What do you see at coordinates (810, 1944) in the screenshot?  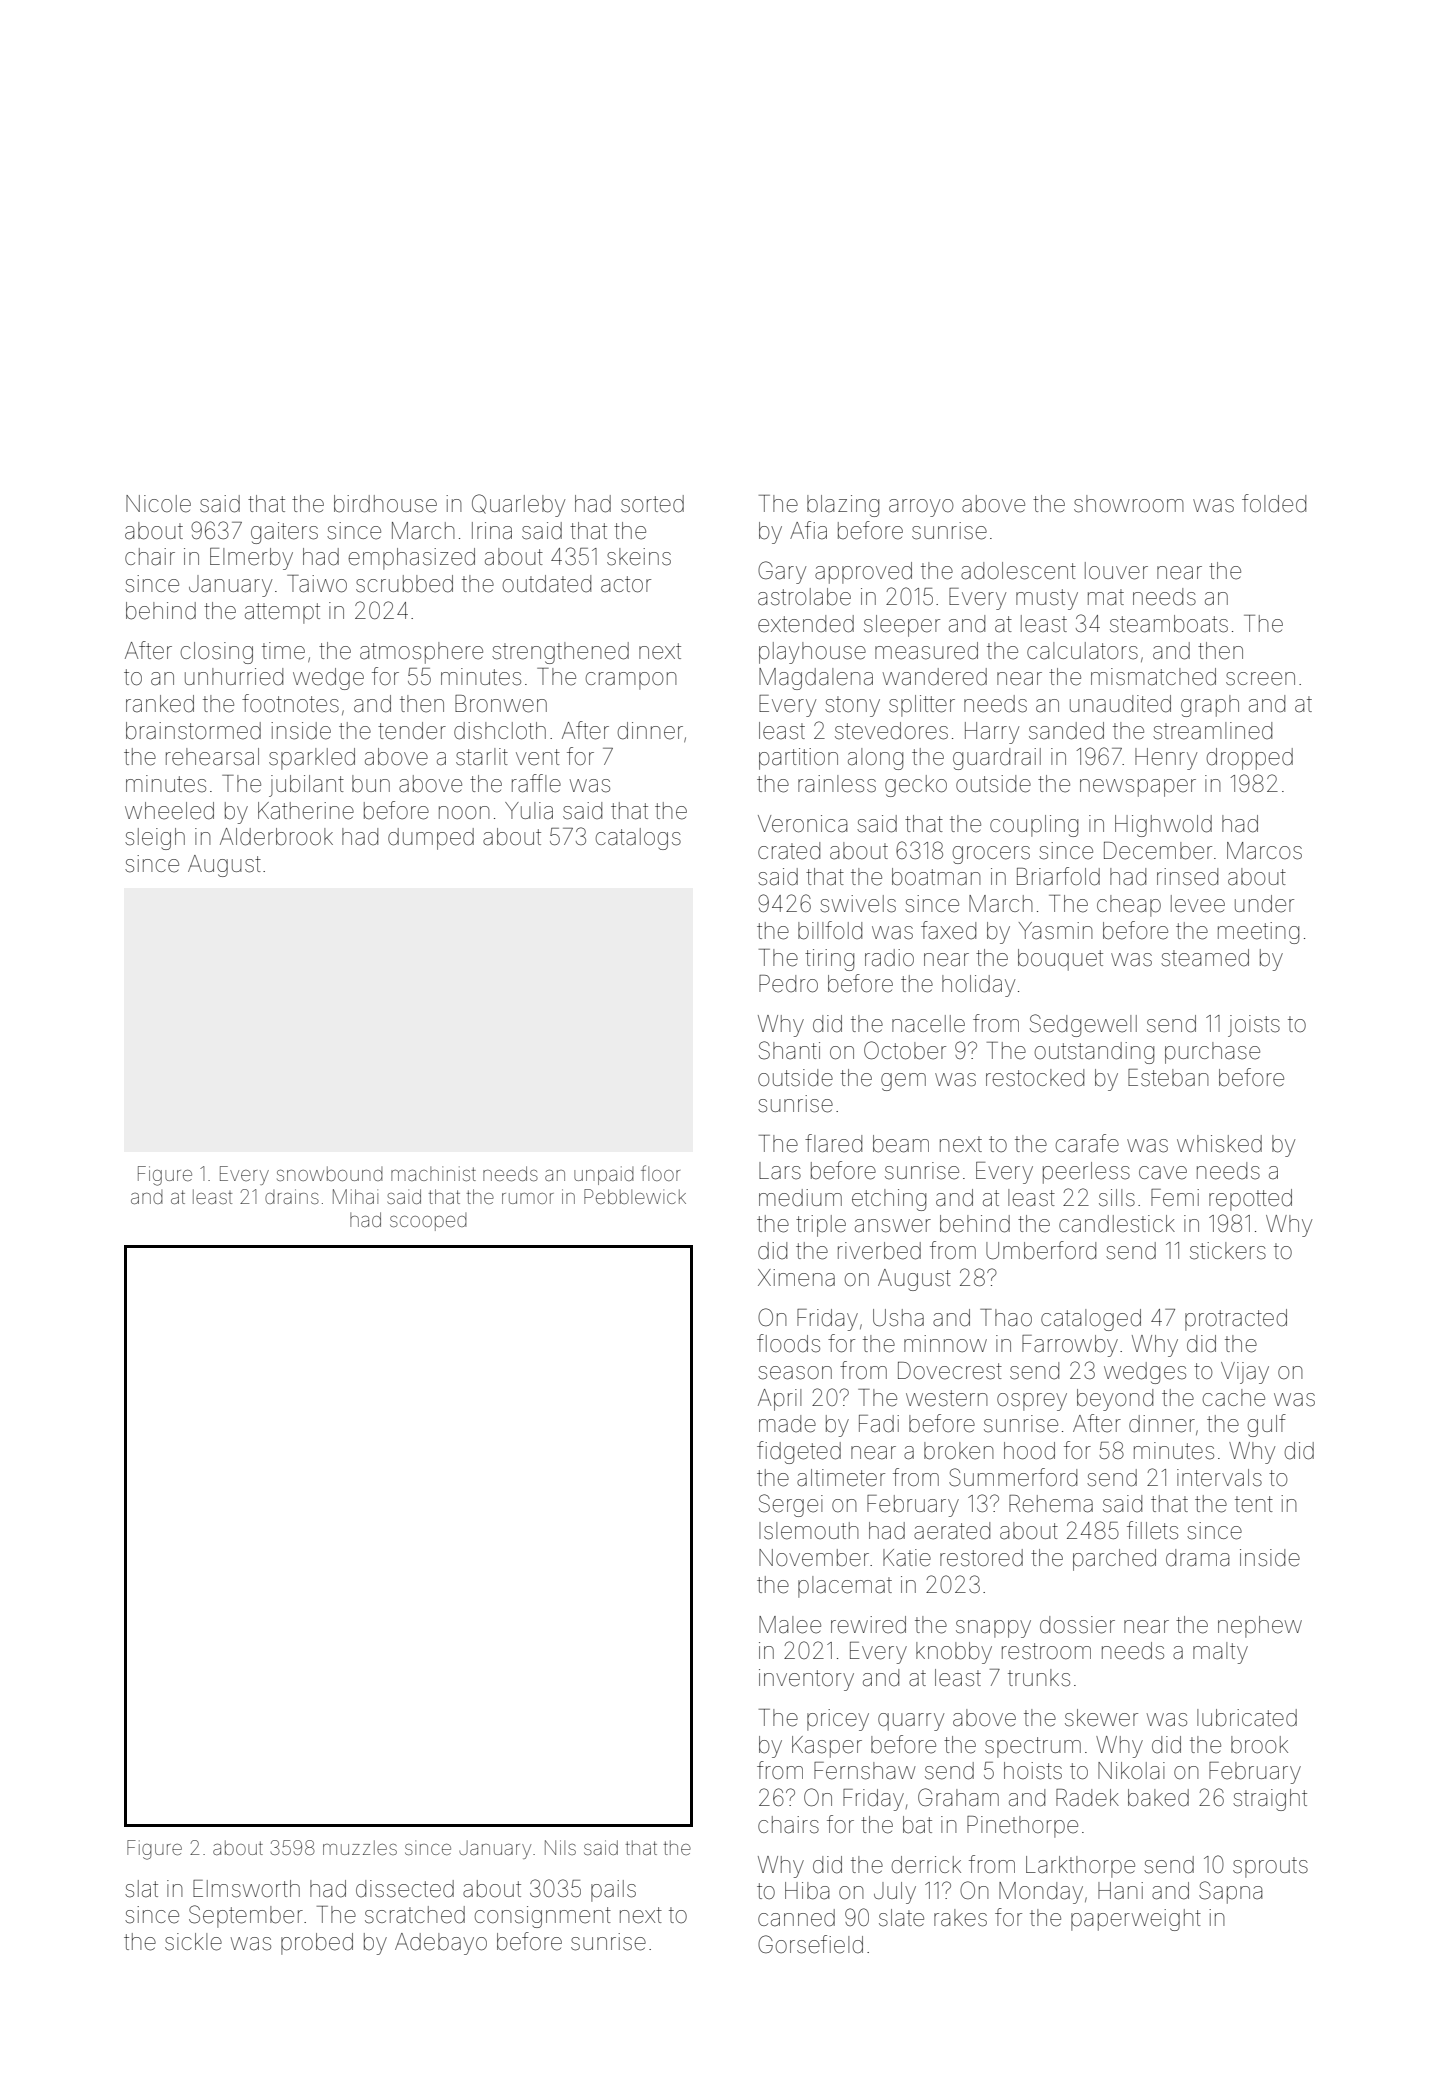 I see `Gorsefield` at bounding box center [810, 1944].
